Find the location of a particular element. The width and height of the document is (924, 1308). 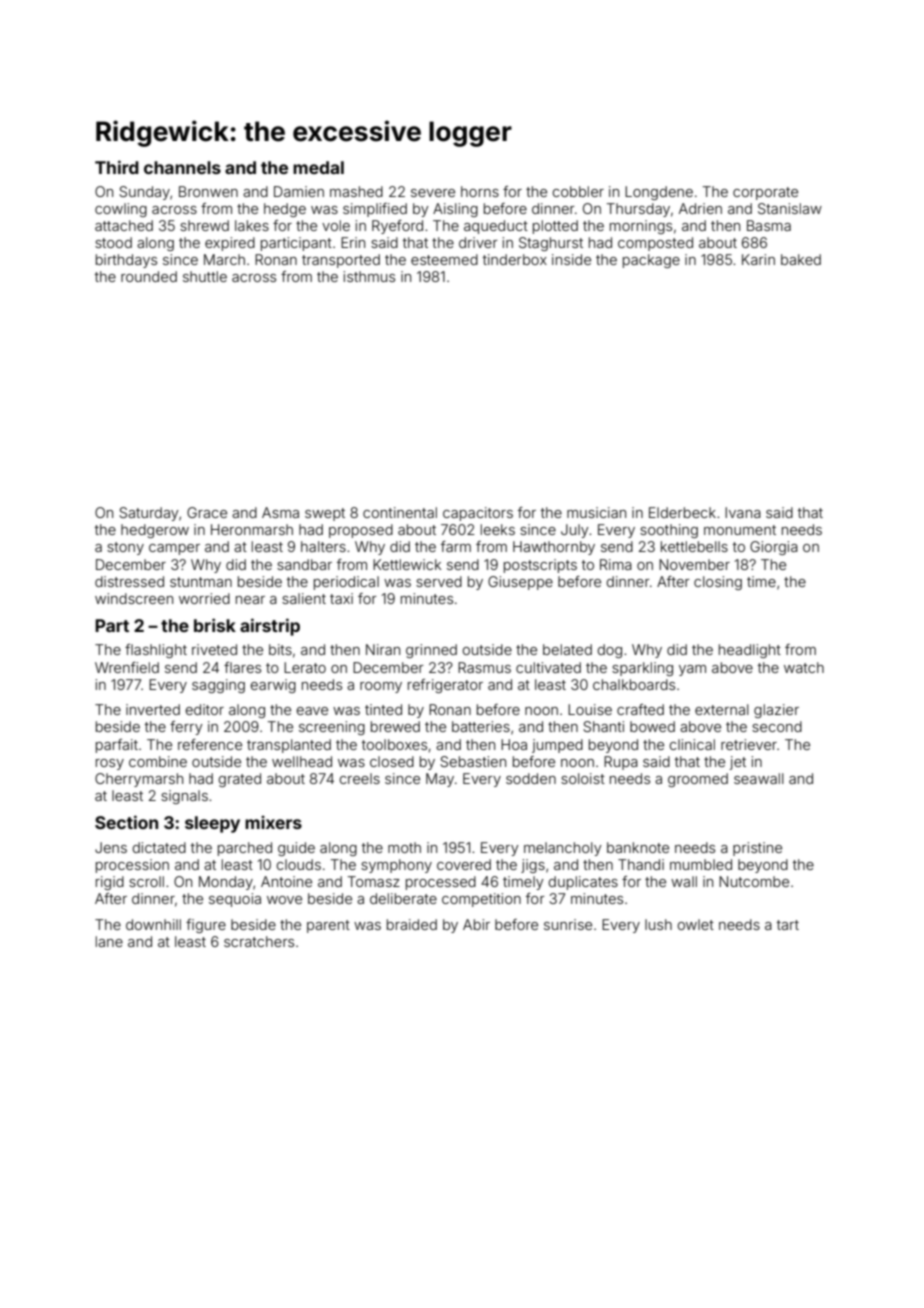

tart is located at coordinates (788, 925).
